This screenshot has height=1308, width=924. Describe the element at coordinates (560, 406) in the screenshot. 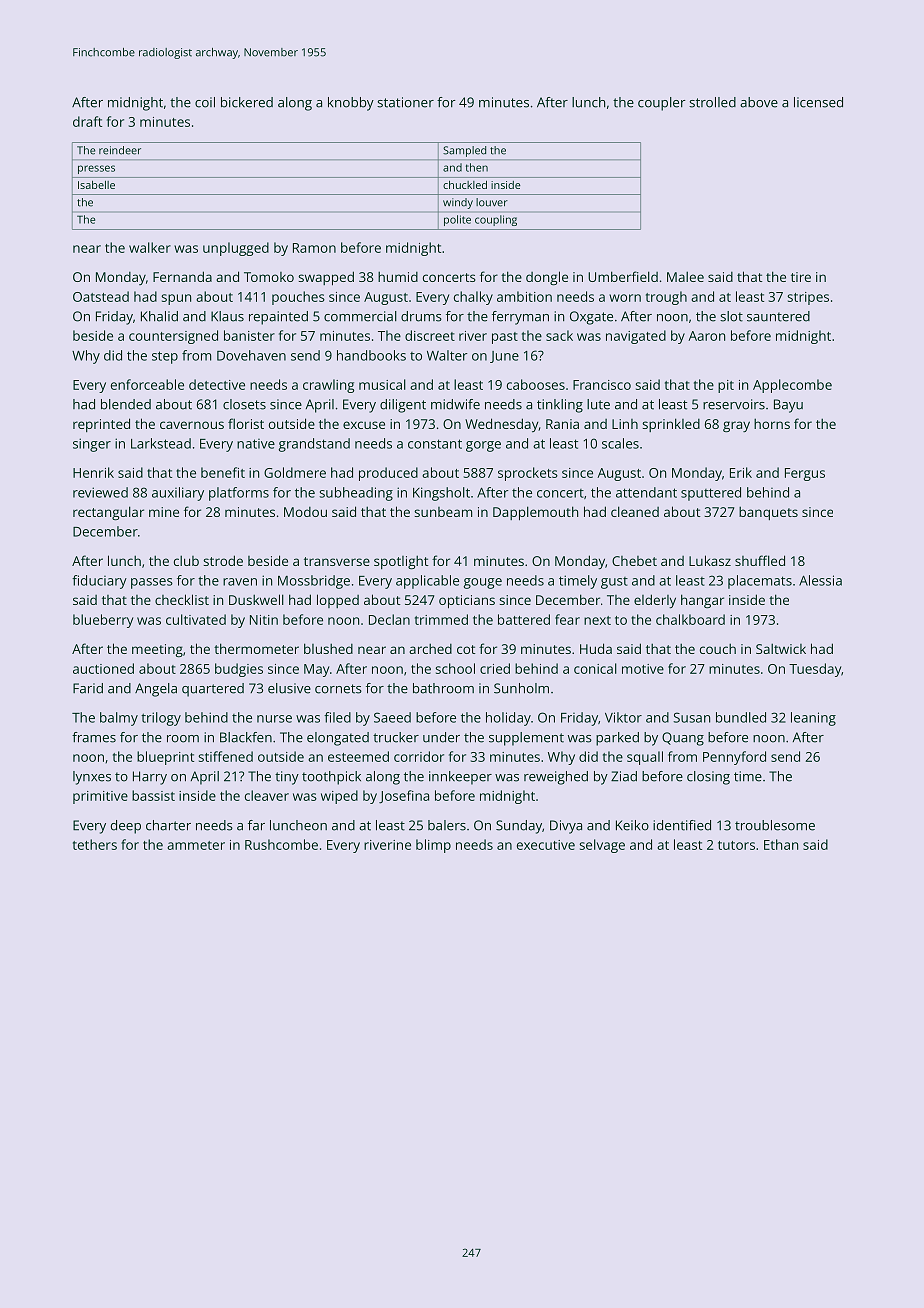

I see `tinkling` at that location.
